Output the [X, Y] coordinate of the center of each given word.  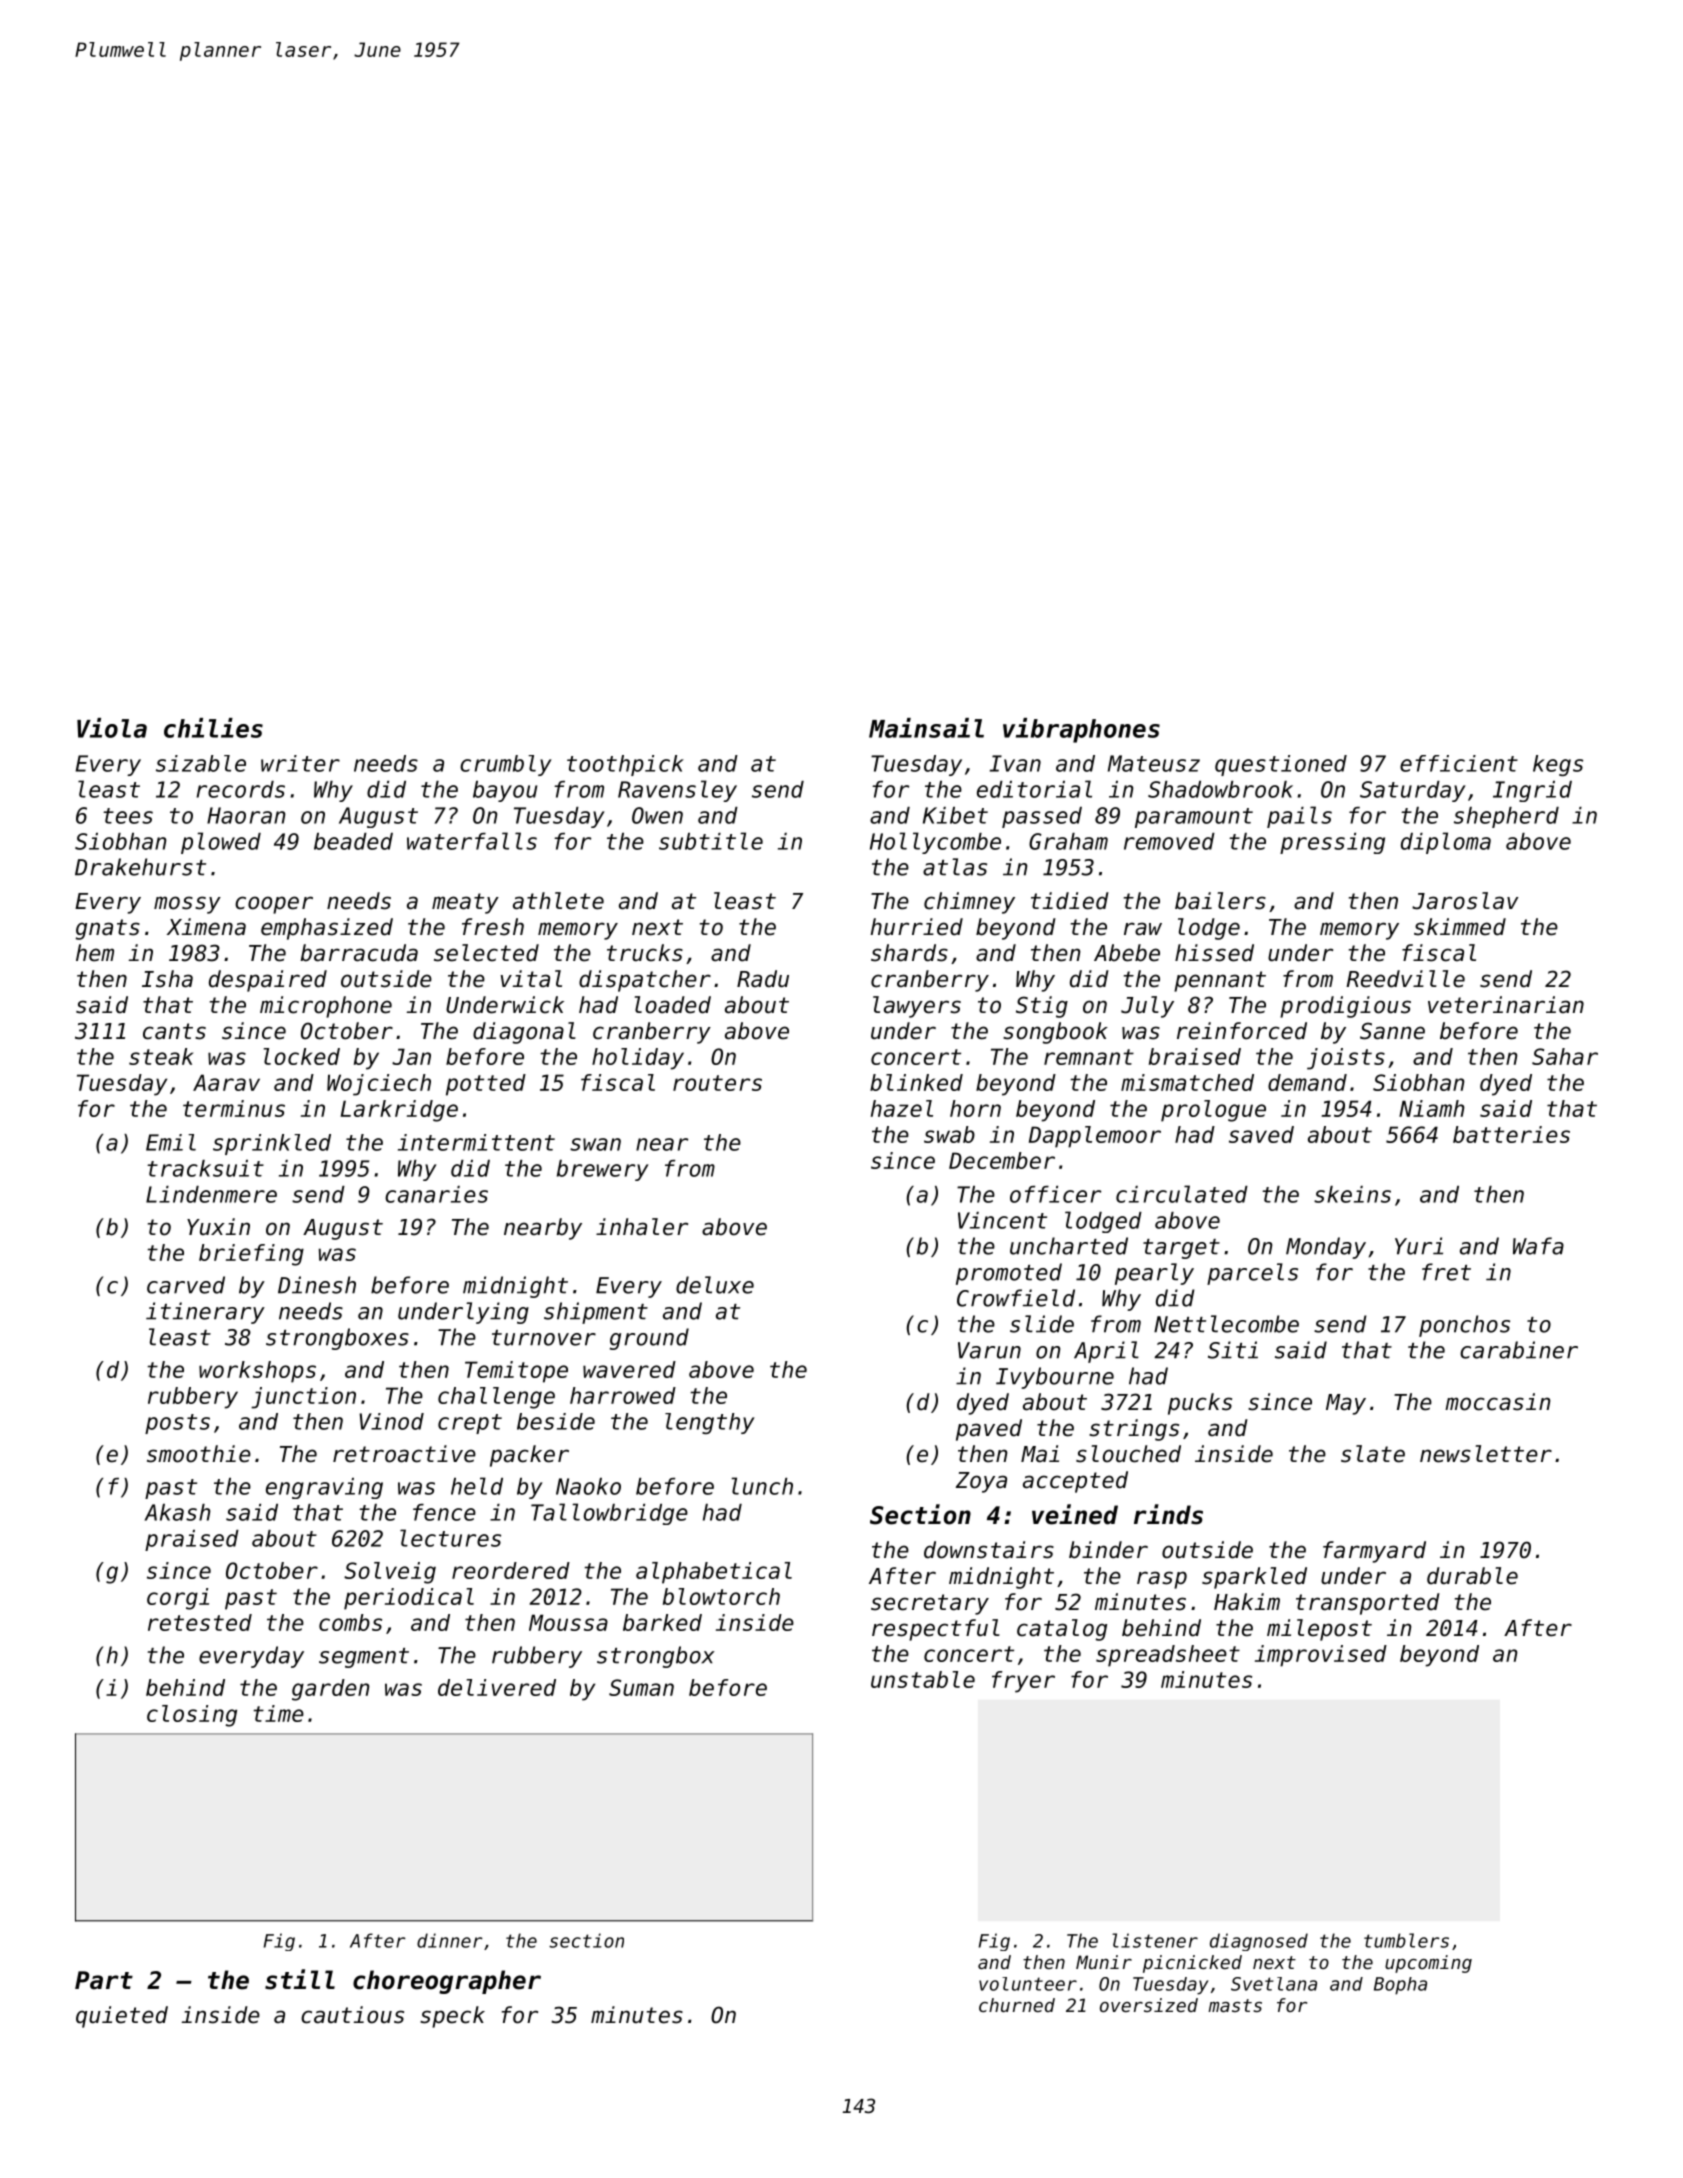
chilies [213, 728]
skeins [1352, 1194]
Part [104, 1980]
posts [177, 1424]
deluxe [715, 1285]
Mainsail [926, 728]
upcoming [1428, 1964]
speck [452, 2017]
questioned [1281, 765]
